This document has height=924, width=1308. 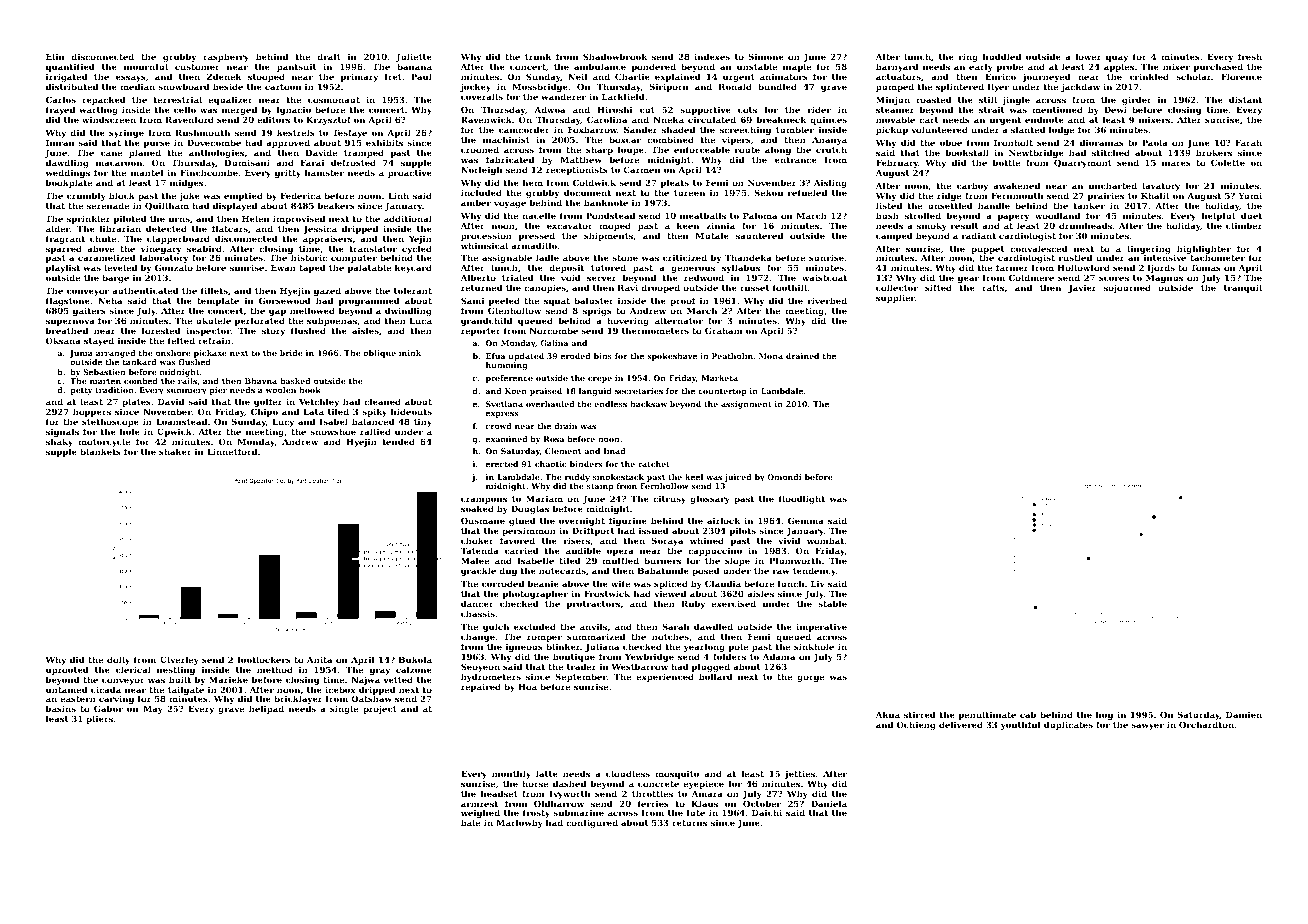 What do you see at coordinates (746, 405) in the document?
I see `assignment` at bounding box center [746, 405].
